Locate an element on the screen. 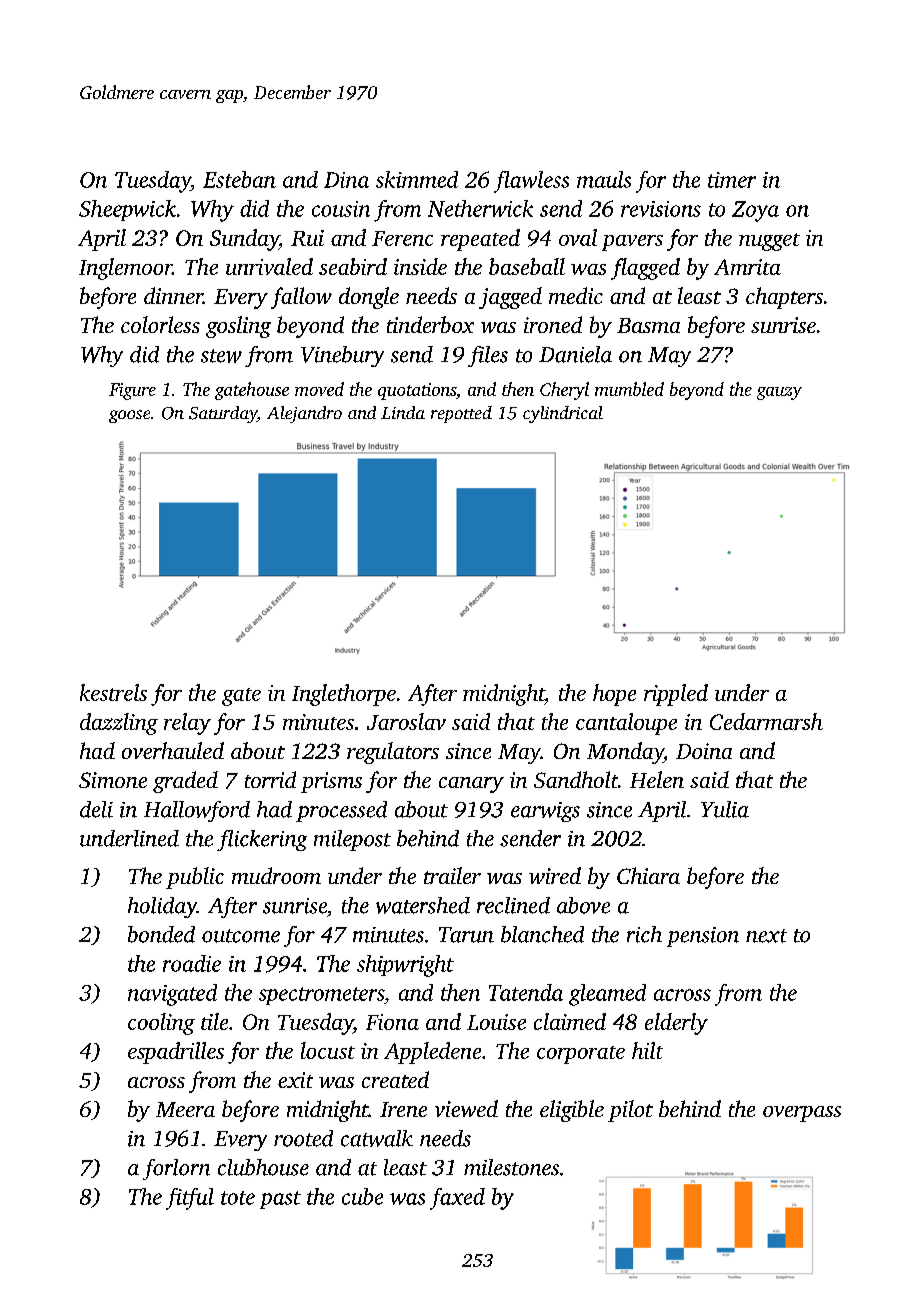 This screenshot has height=1311, width=924. dazzling is located at coordinates (119, 724).
